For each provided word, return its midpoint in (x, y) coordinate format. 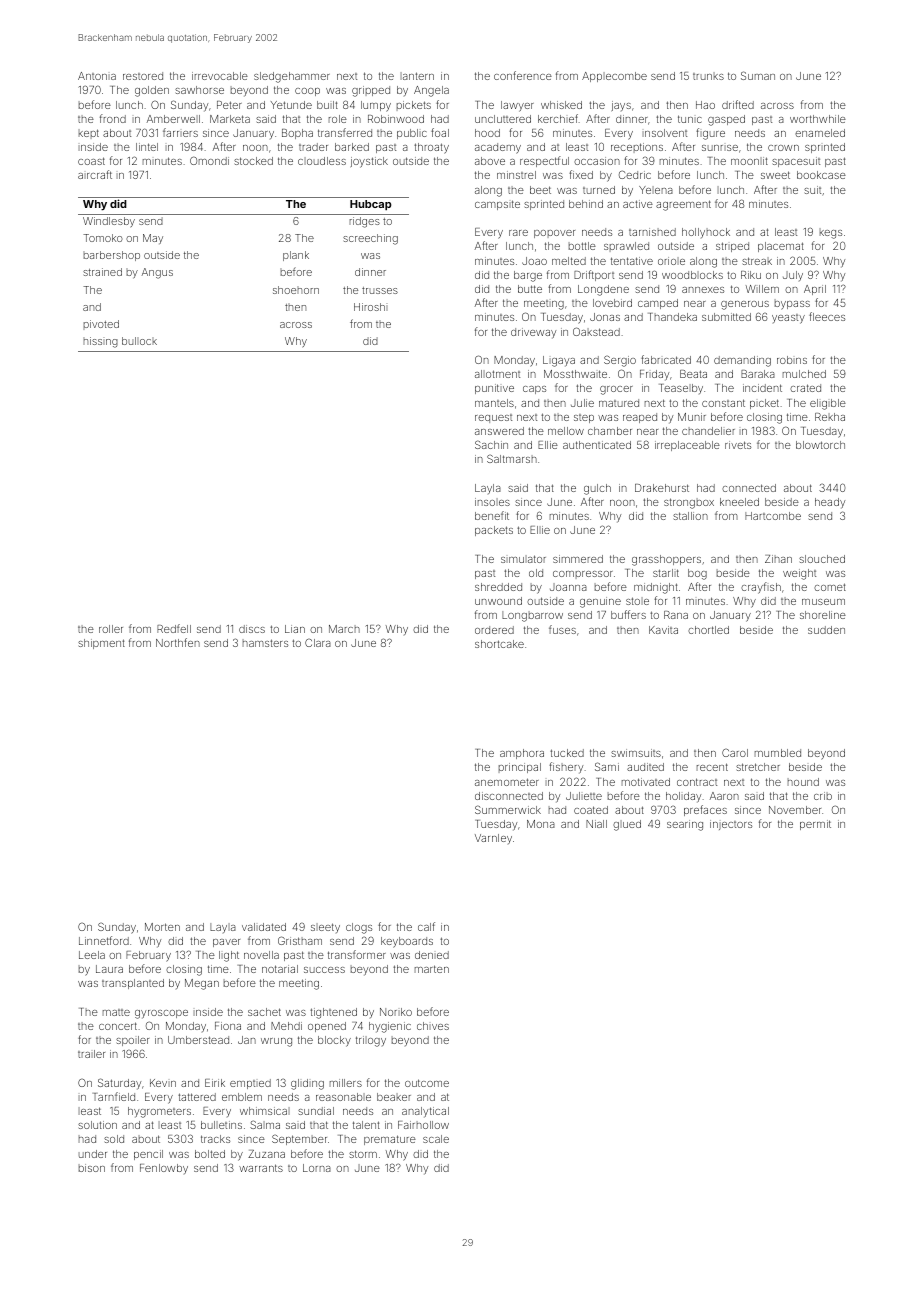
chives (433, 1026)
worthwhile (818, 119)
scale (436, 1139)
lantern (417, 76)
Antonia (97, 76)
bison (92, 1168)
